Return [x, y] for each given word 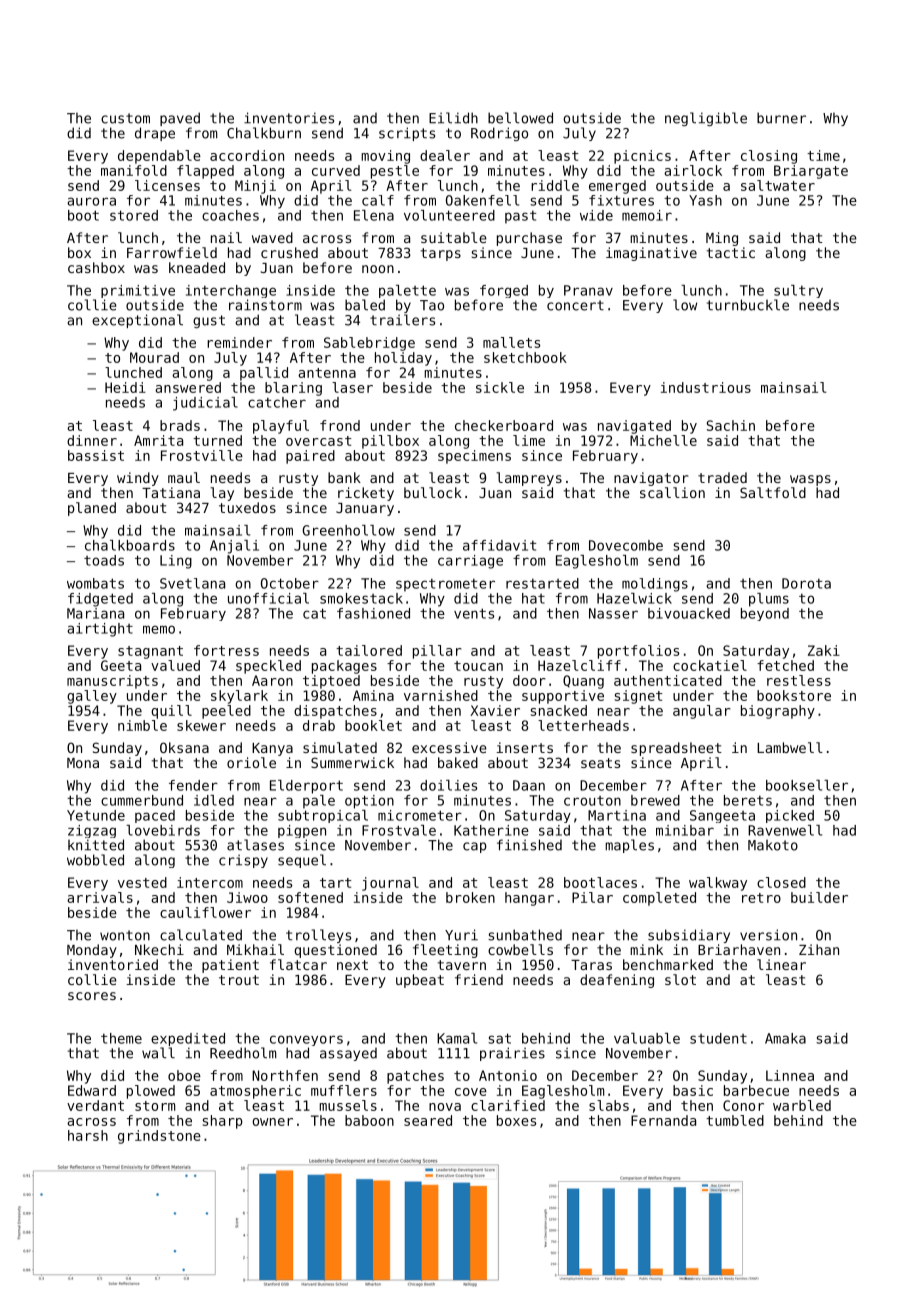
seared [428, 1120]
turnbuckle [748, 305]
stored [134, 215]
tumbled [735, 1120]
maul [184, 477]
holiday [403, 359]
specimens [474, 457]
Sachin [730, 425]
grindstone [159, 1137]
